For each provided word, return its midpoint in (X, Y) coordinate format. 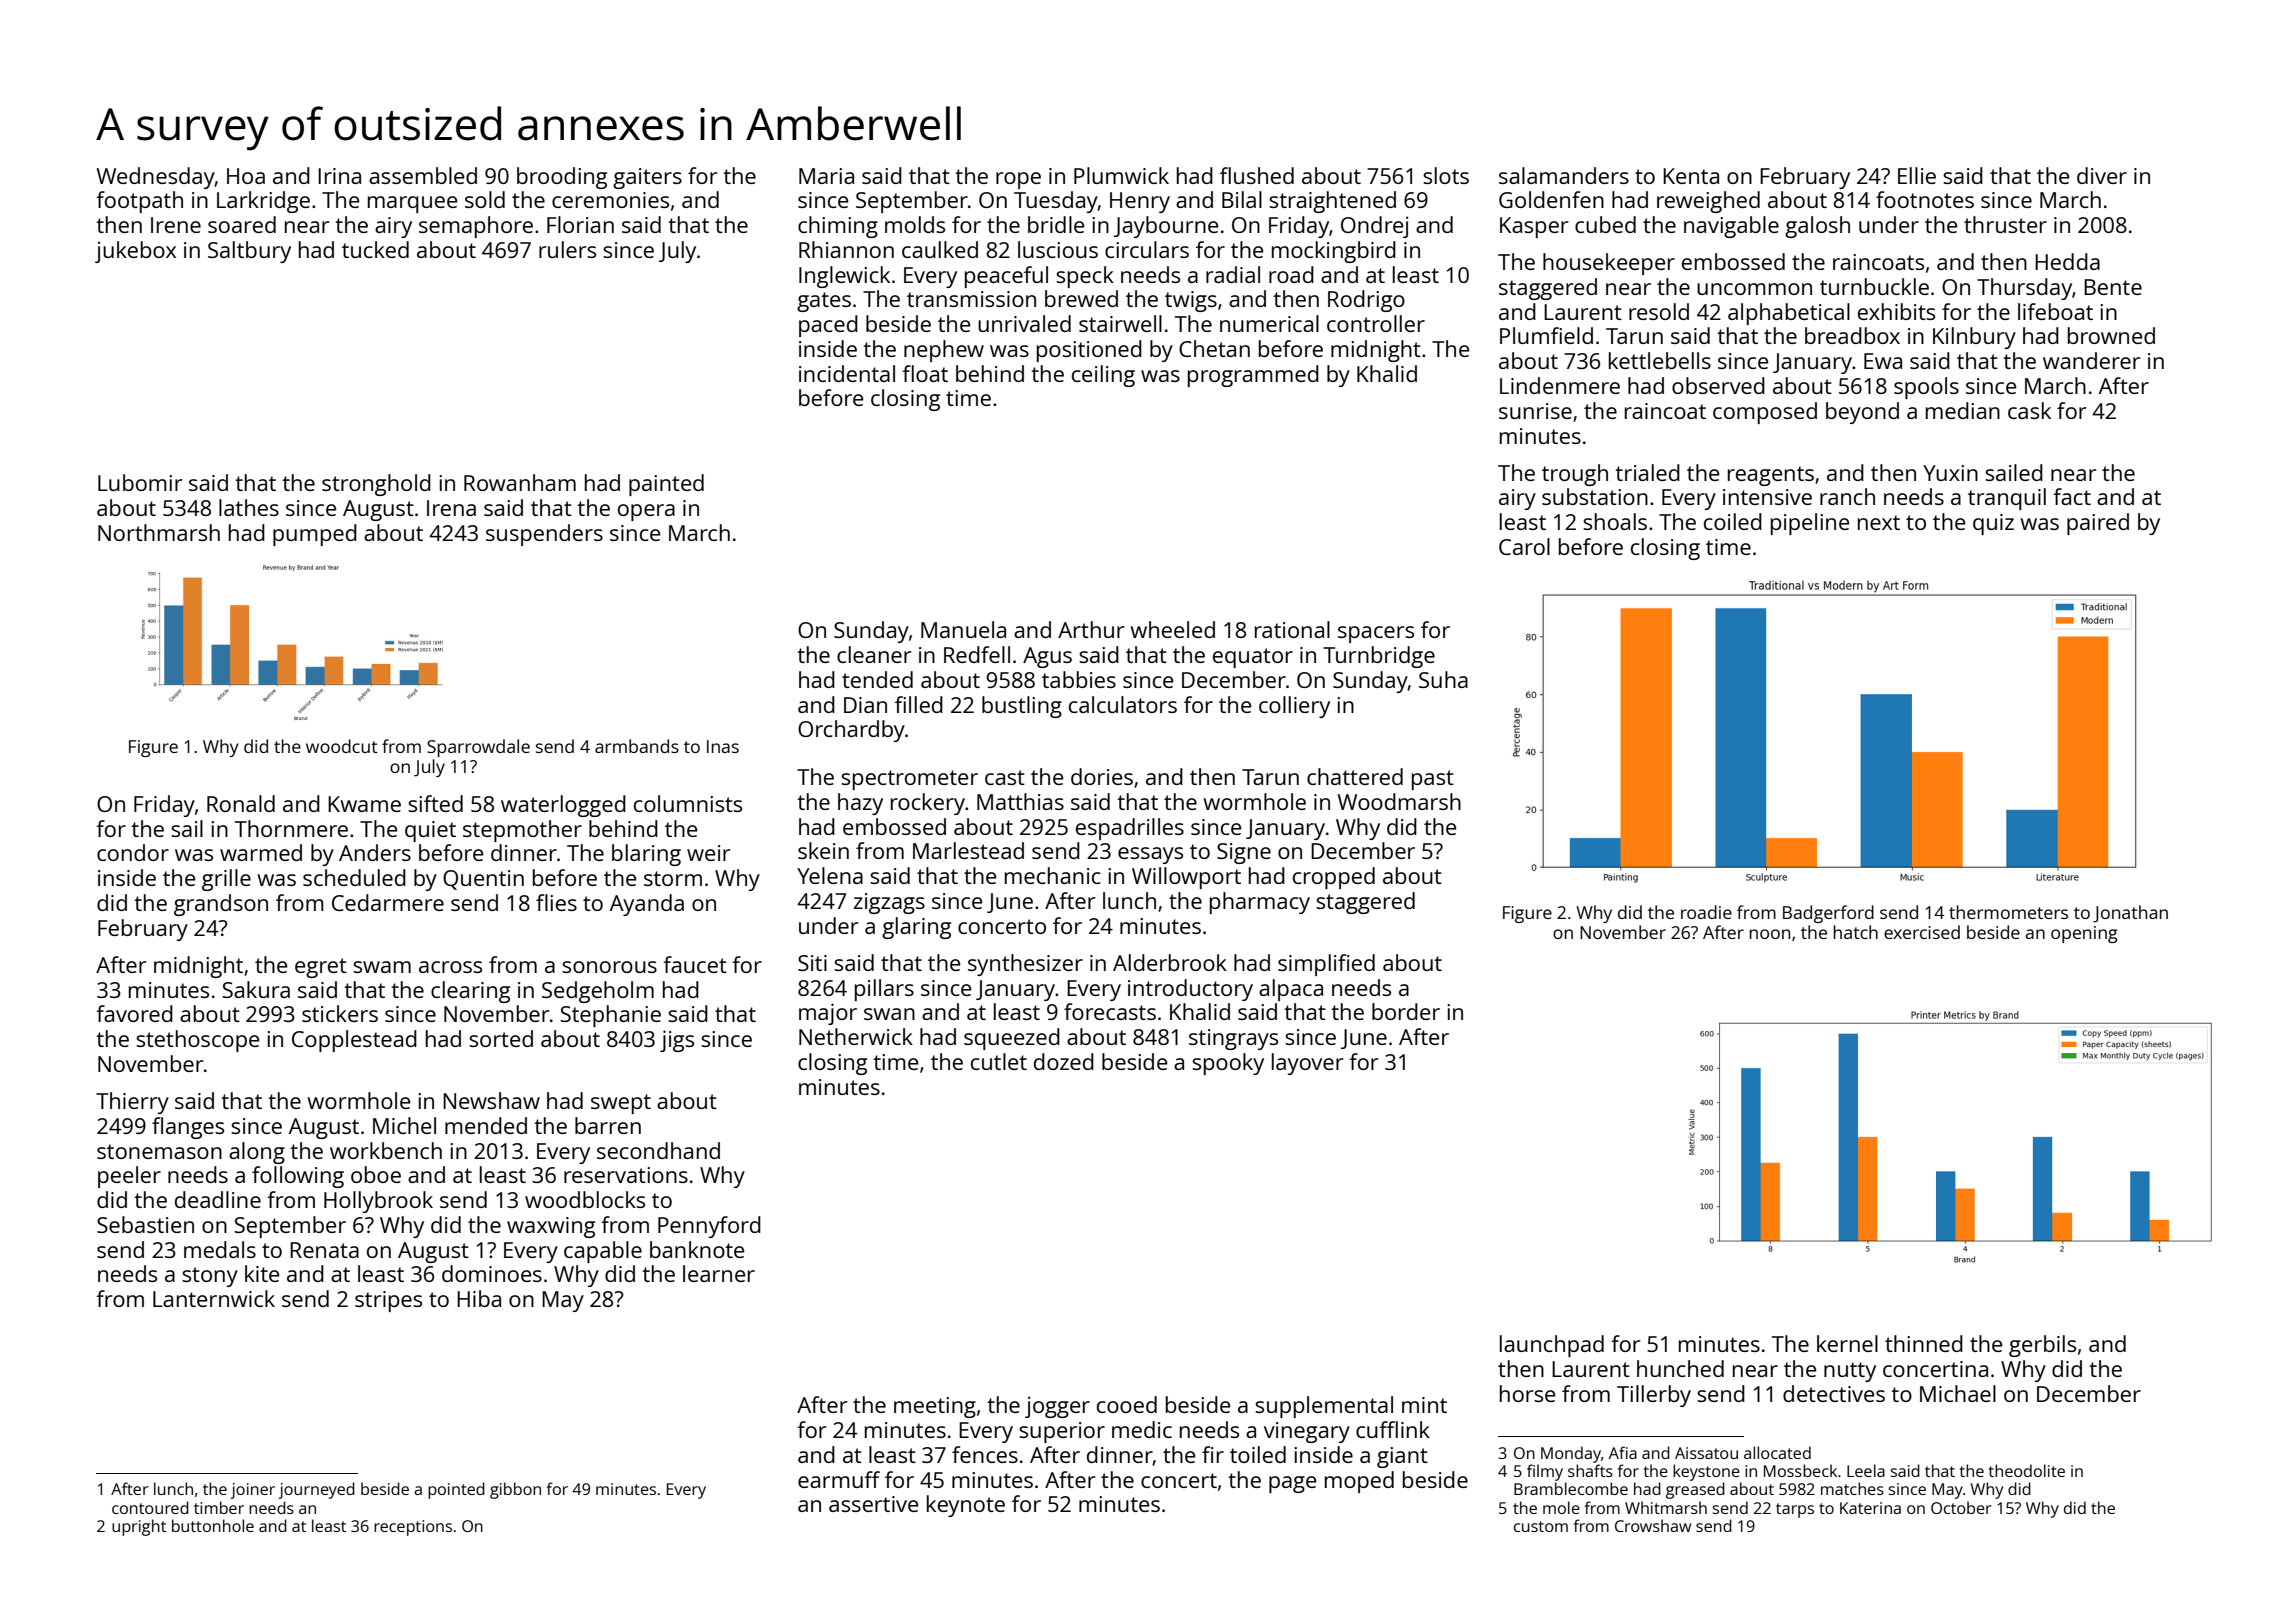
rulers (567, 249)
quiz (1993, 524)
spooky (1228, 1064)
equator (1253, 658)
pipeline (1810, 524)
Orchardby (851, 731)
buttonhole (213, 1525)
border (1406, 1011)
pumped (315, 535)
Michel (404, 1125)
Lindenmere (1560, 385)
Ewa (1883, 361)
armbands (637, 746)
